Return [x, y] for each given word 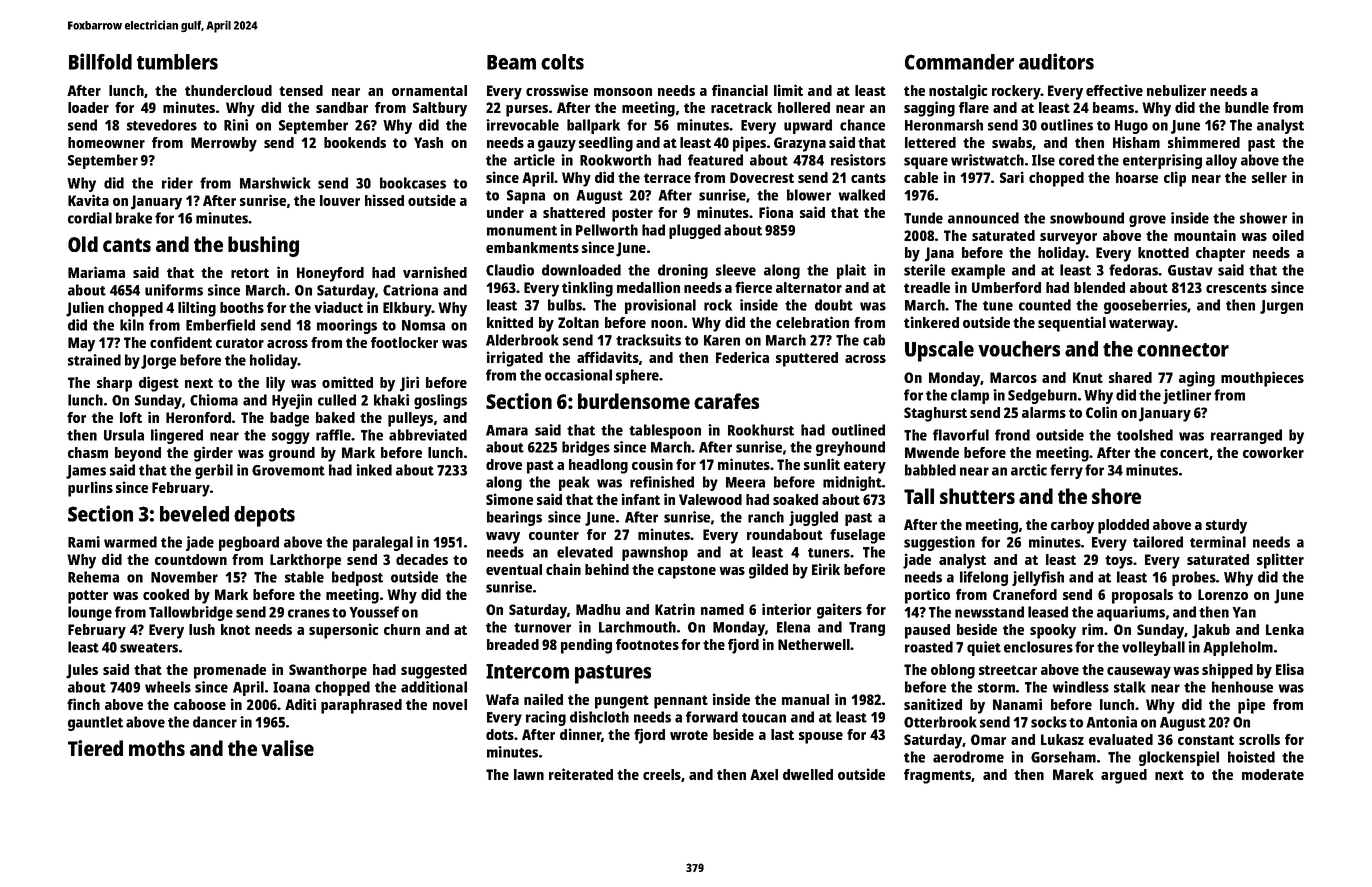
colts [562, 62]
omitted [347, 382]
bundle [1247, 107]
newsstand [989, 612]
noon [667, 324]
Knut [1088, 377]
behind [607, 569]
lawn [529, 774]
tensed [301, 90]
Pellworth [607, 230]
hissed [384, 200]
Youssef [374, 612]
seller [1269, 177]
